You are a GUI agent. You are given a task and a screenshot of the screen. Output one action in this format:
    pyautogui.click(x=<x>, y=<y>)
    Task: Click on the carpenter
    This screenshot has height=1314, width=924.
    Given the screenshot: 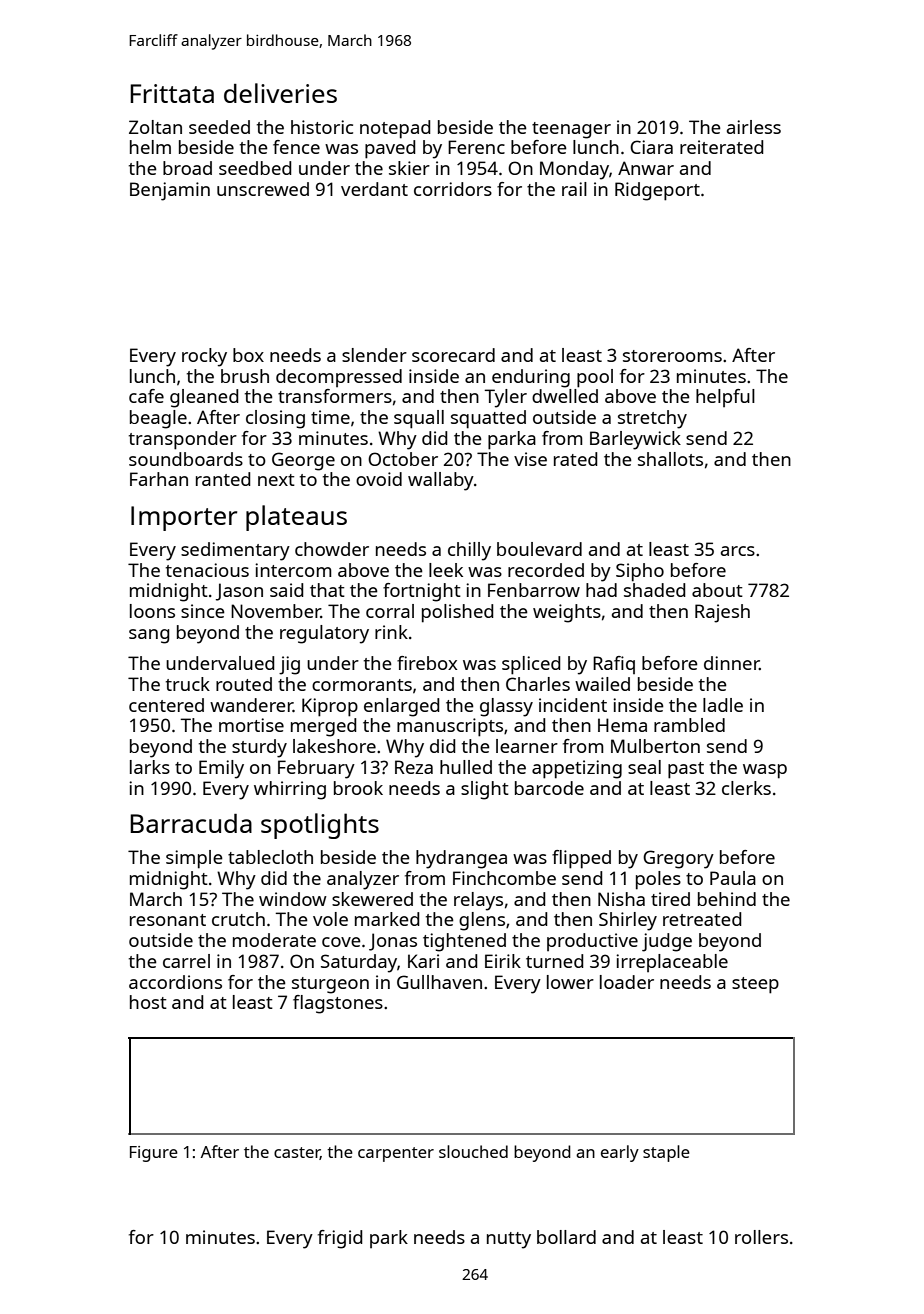 What is the action you would take?
    pyautogui.click(x=396, y=1154)
